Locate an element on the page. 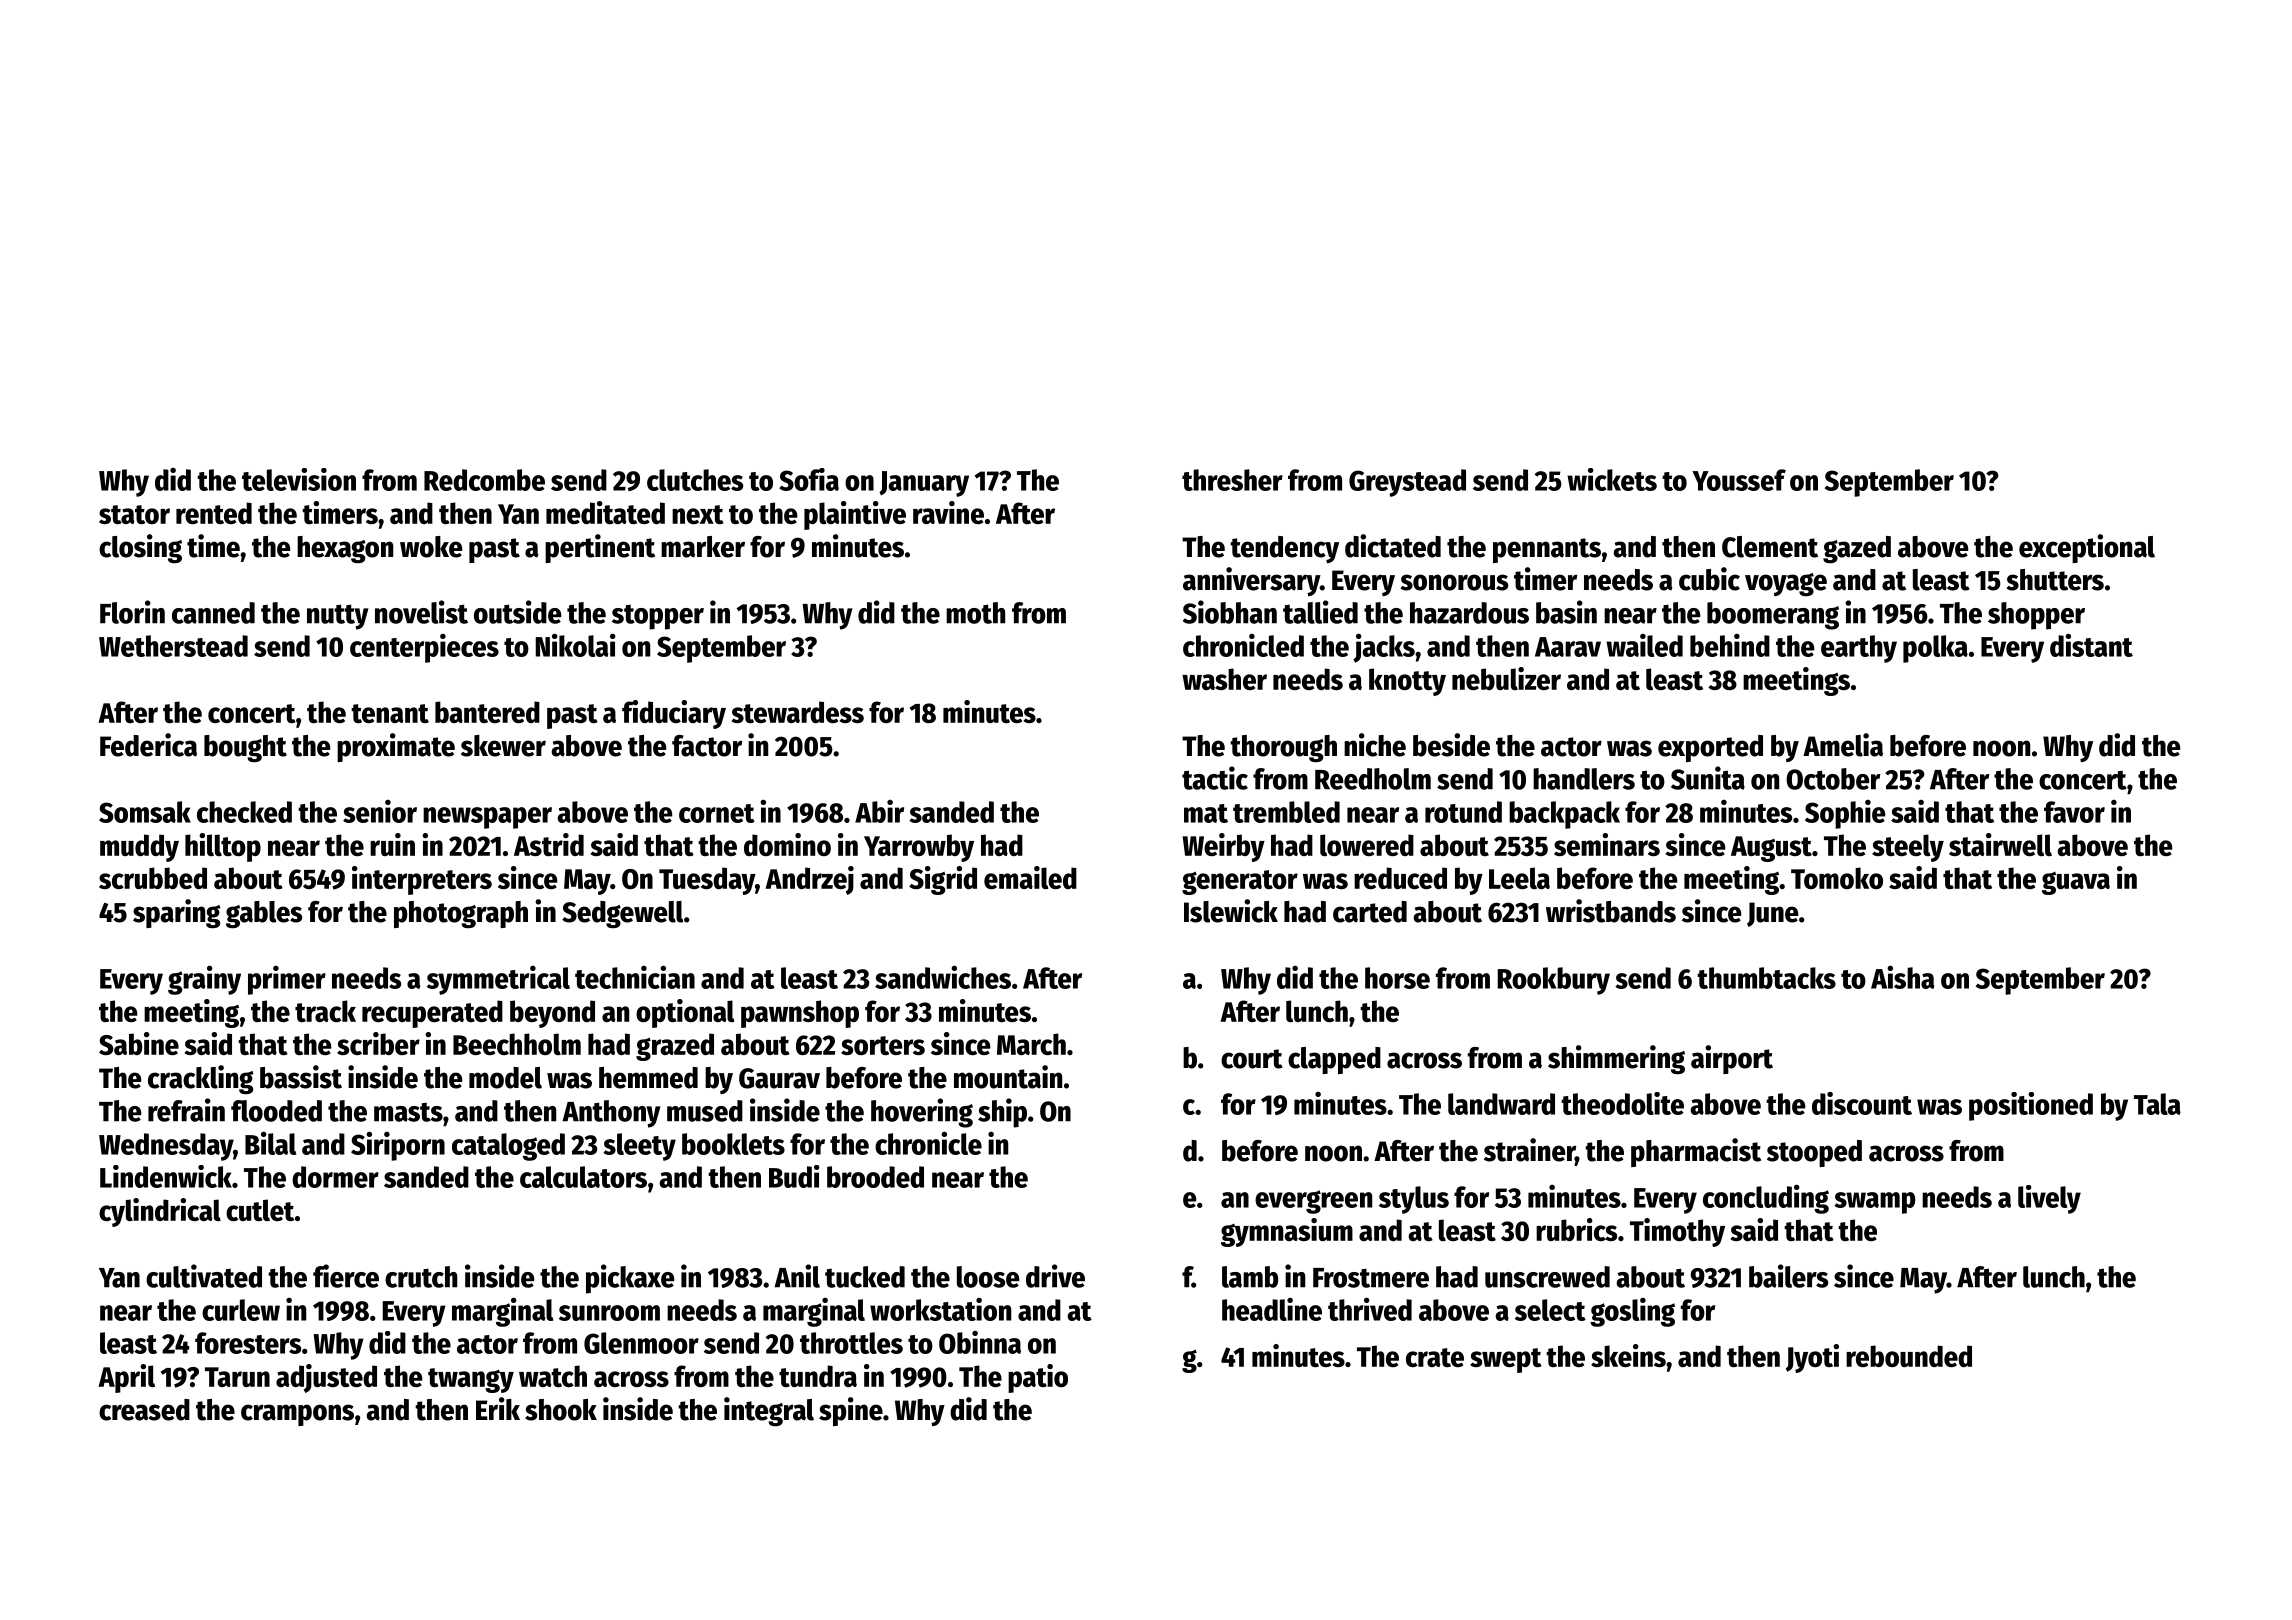 Image resolution: width=2292 pixels, height=1620 pixels. lively is located at coordinates (2049, 1199).
